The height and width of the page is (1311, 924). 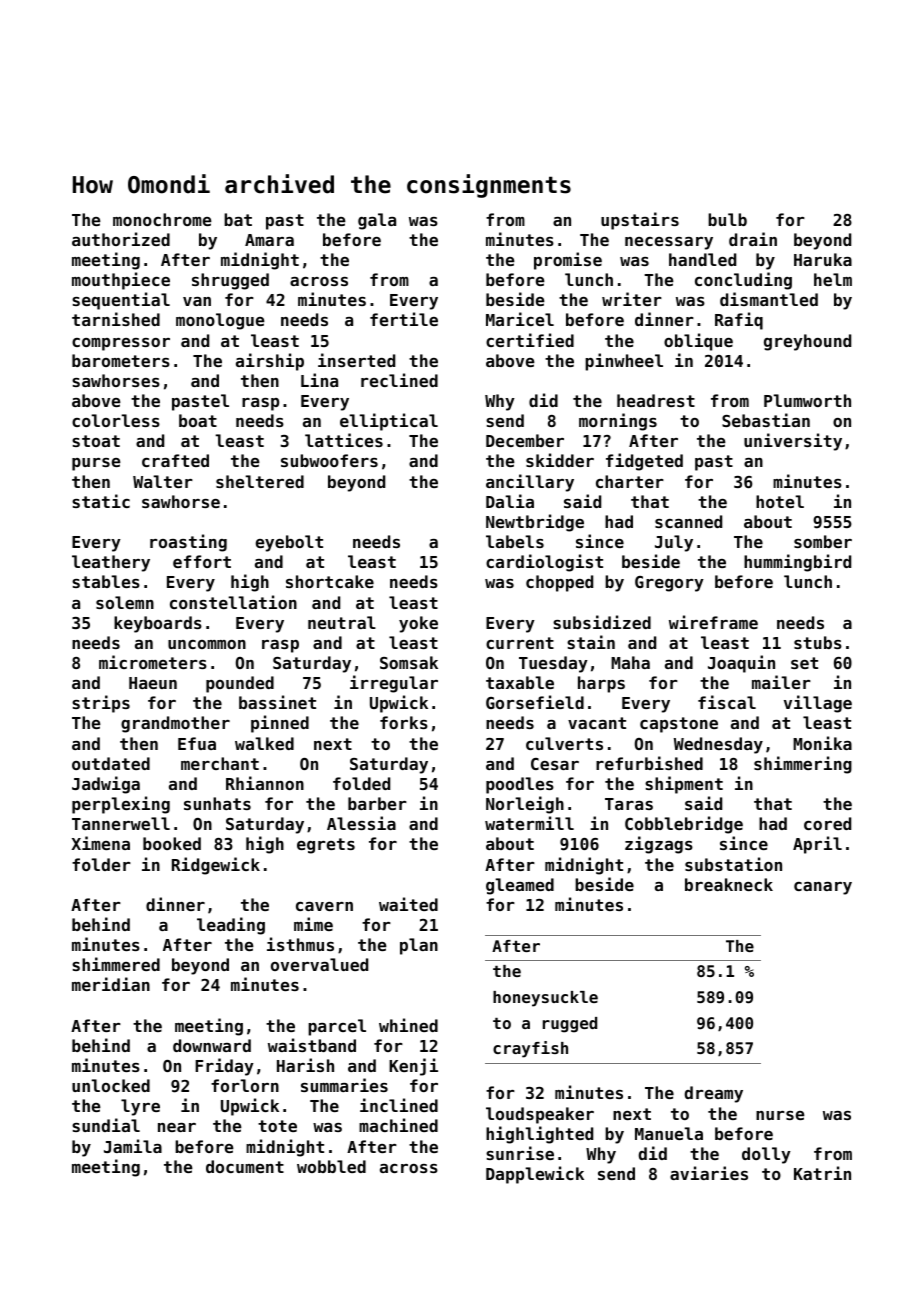 What do you see at coordinates (823, 888) in the page?
I see `canary` at bounding box center [823, 888].
